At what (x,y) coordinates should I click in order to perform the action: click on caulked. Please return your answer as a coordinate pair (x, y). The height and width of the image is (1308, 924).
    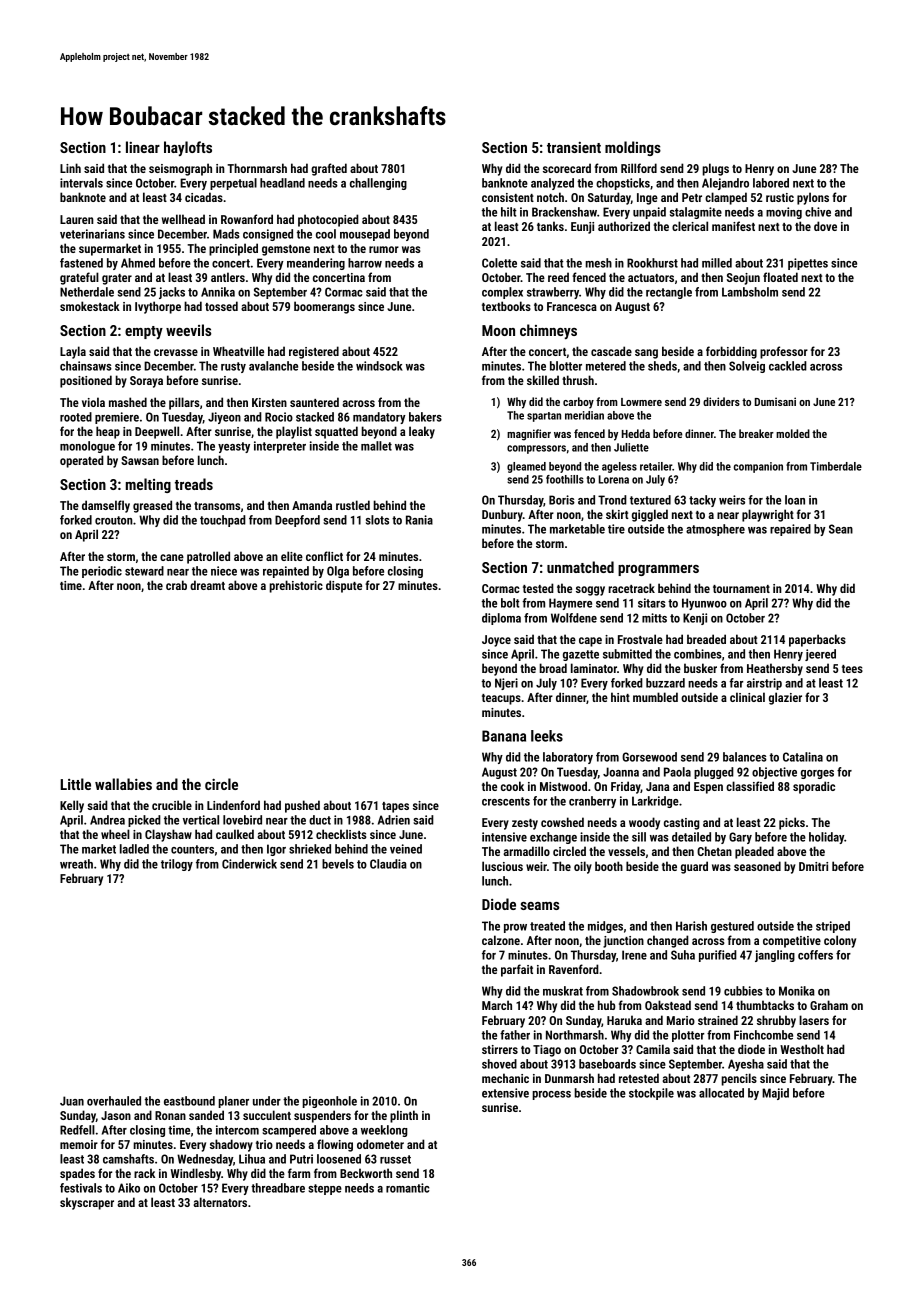
    Looking at the image, I should click on (235, 834).
